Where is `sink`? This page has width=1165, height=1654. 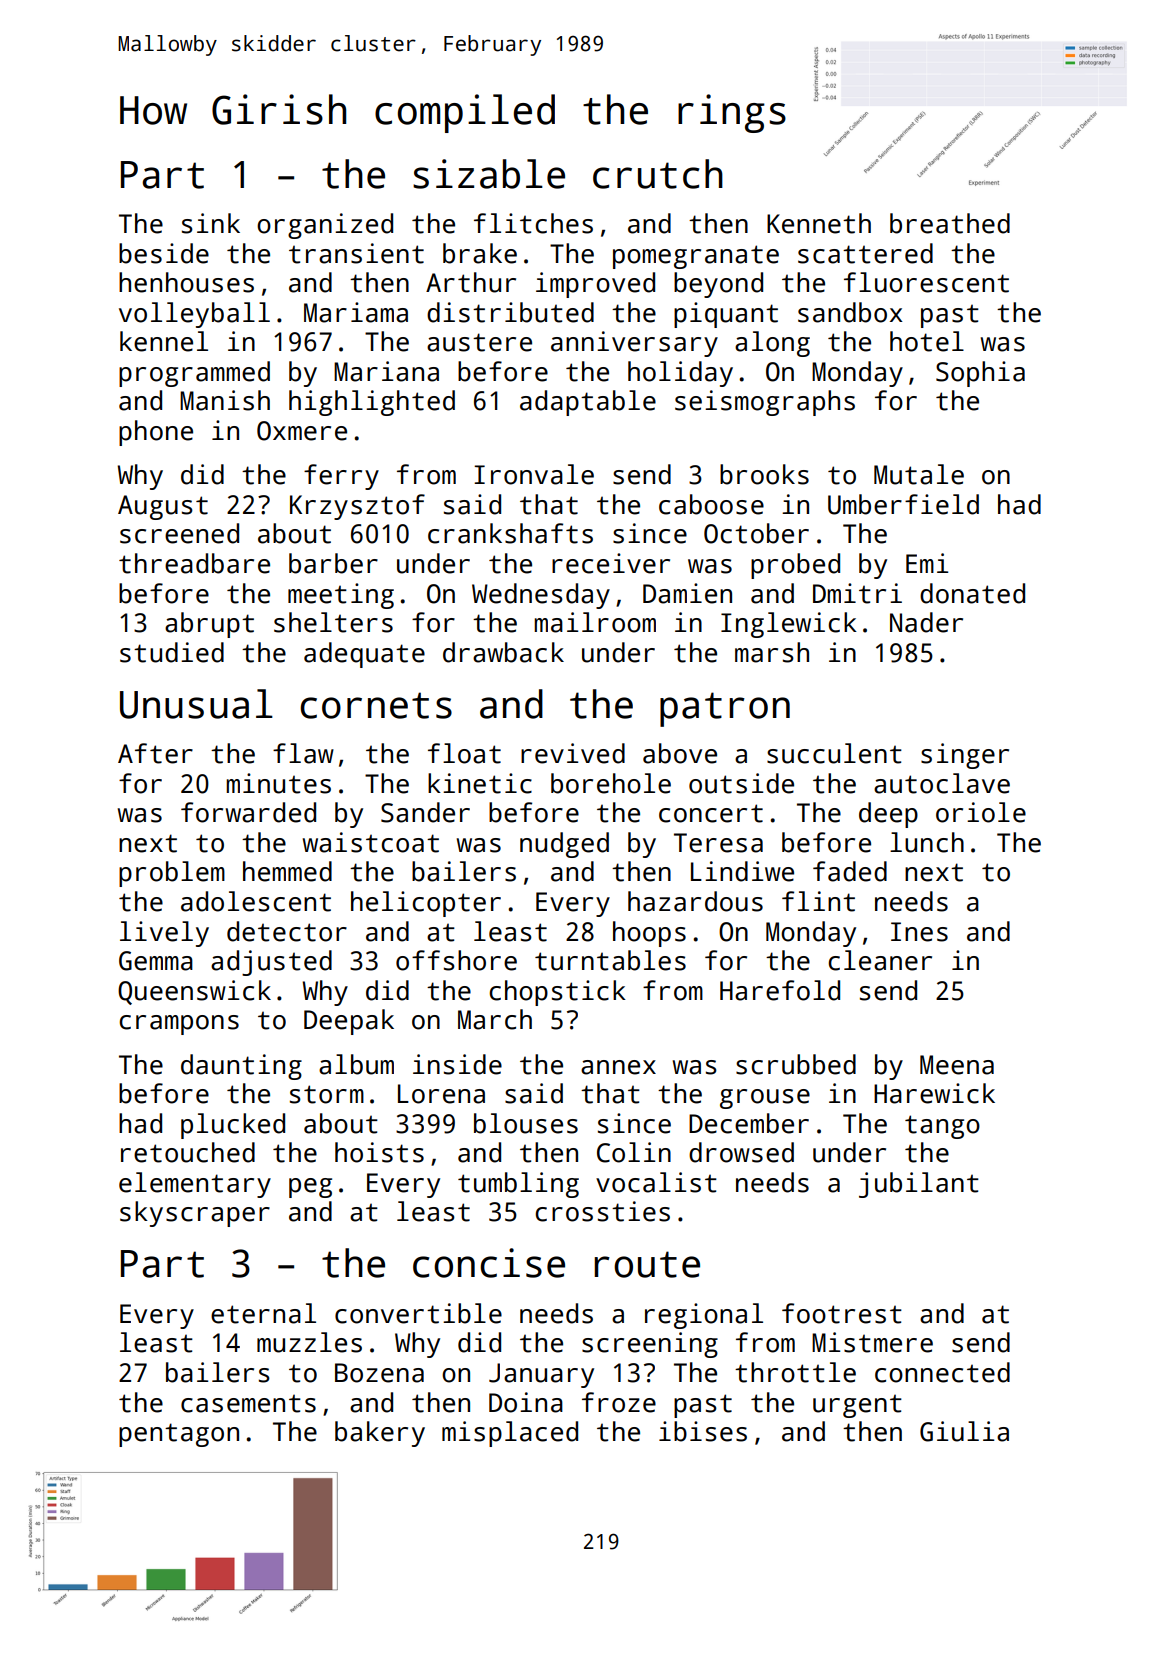 sink is located at coordinates (211, 223).
